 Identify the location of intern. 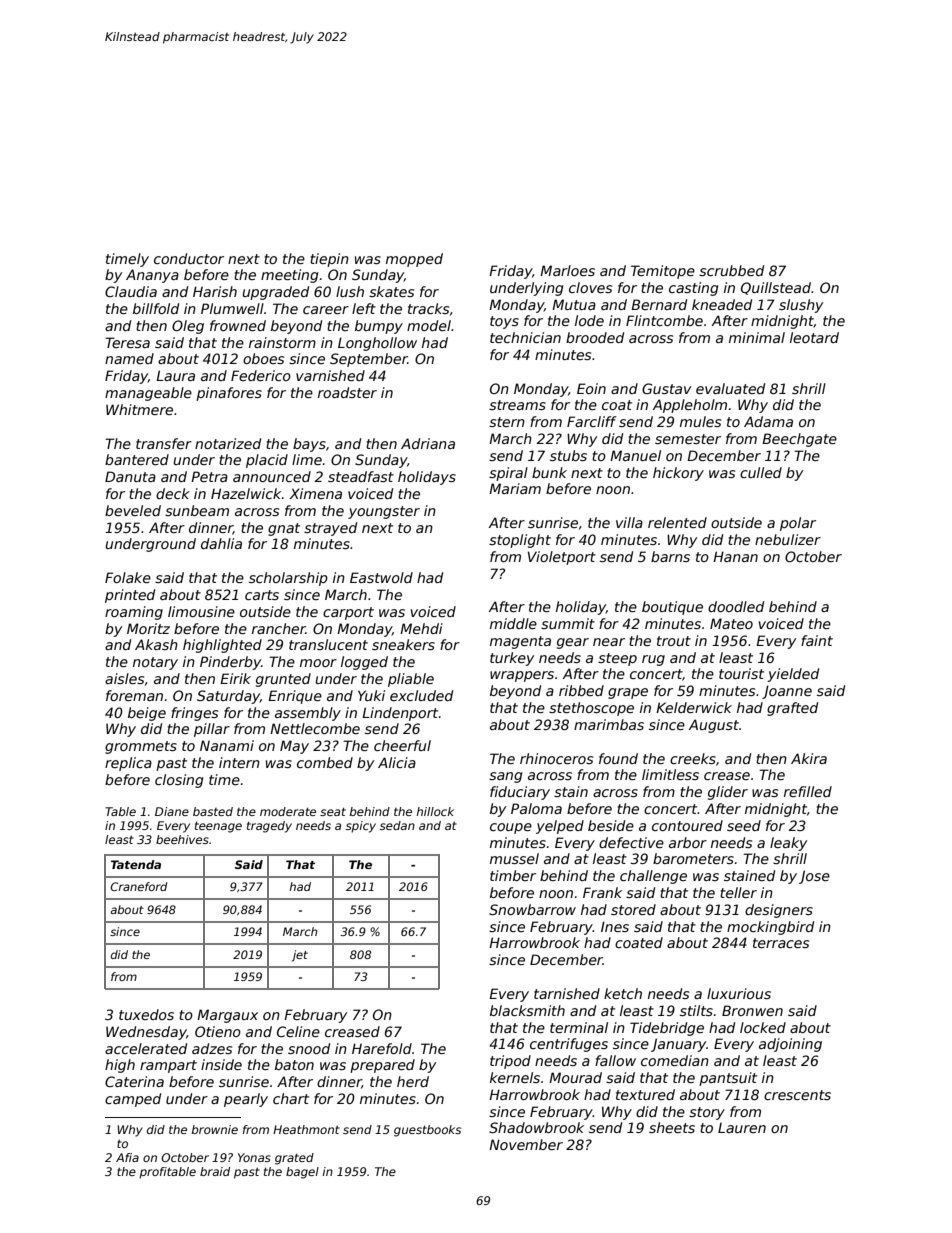
(239, 762).
